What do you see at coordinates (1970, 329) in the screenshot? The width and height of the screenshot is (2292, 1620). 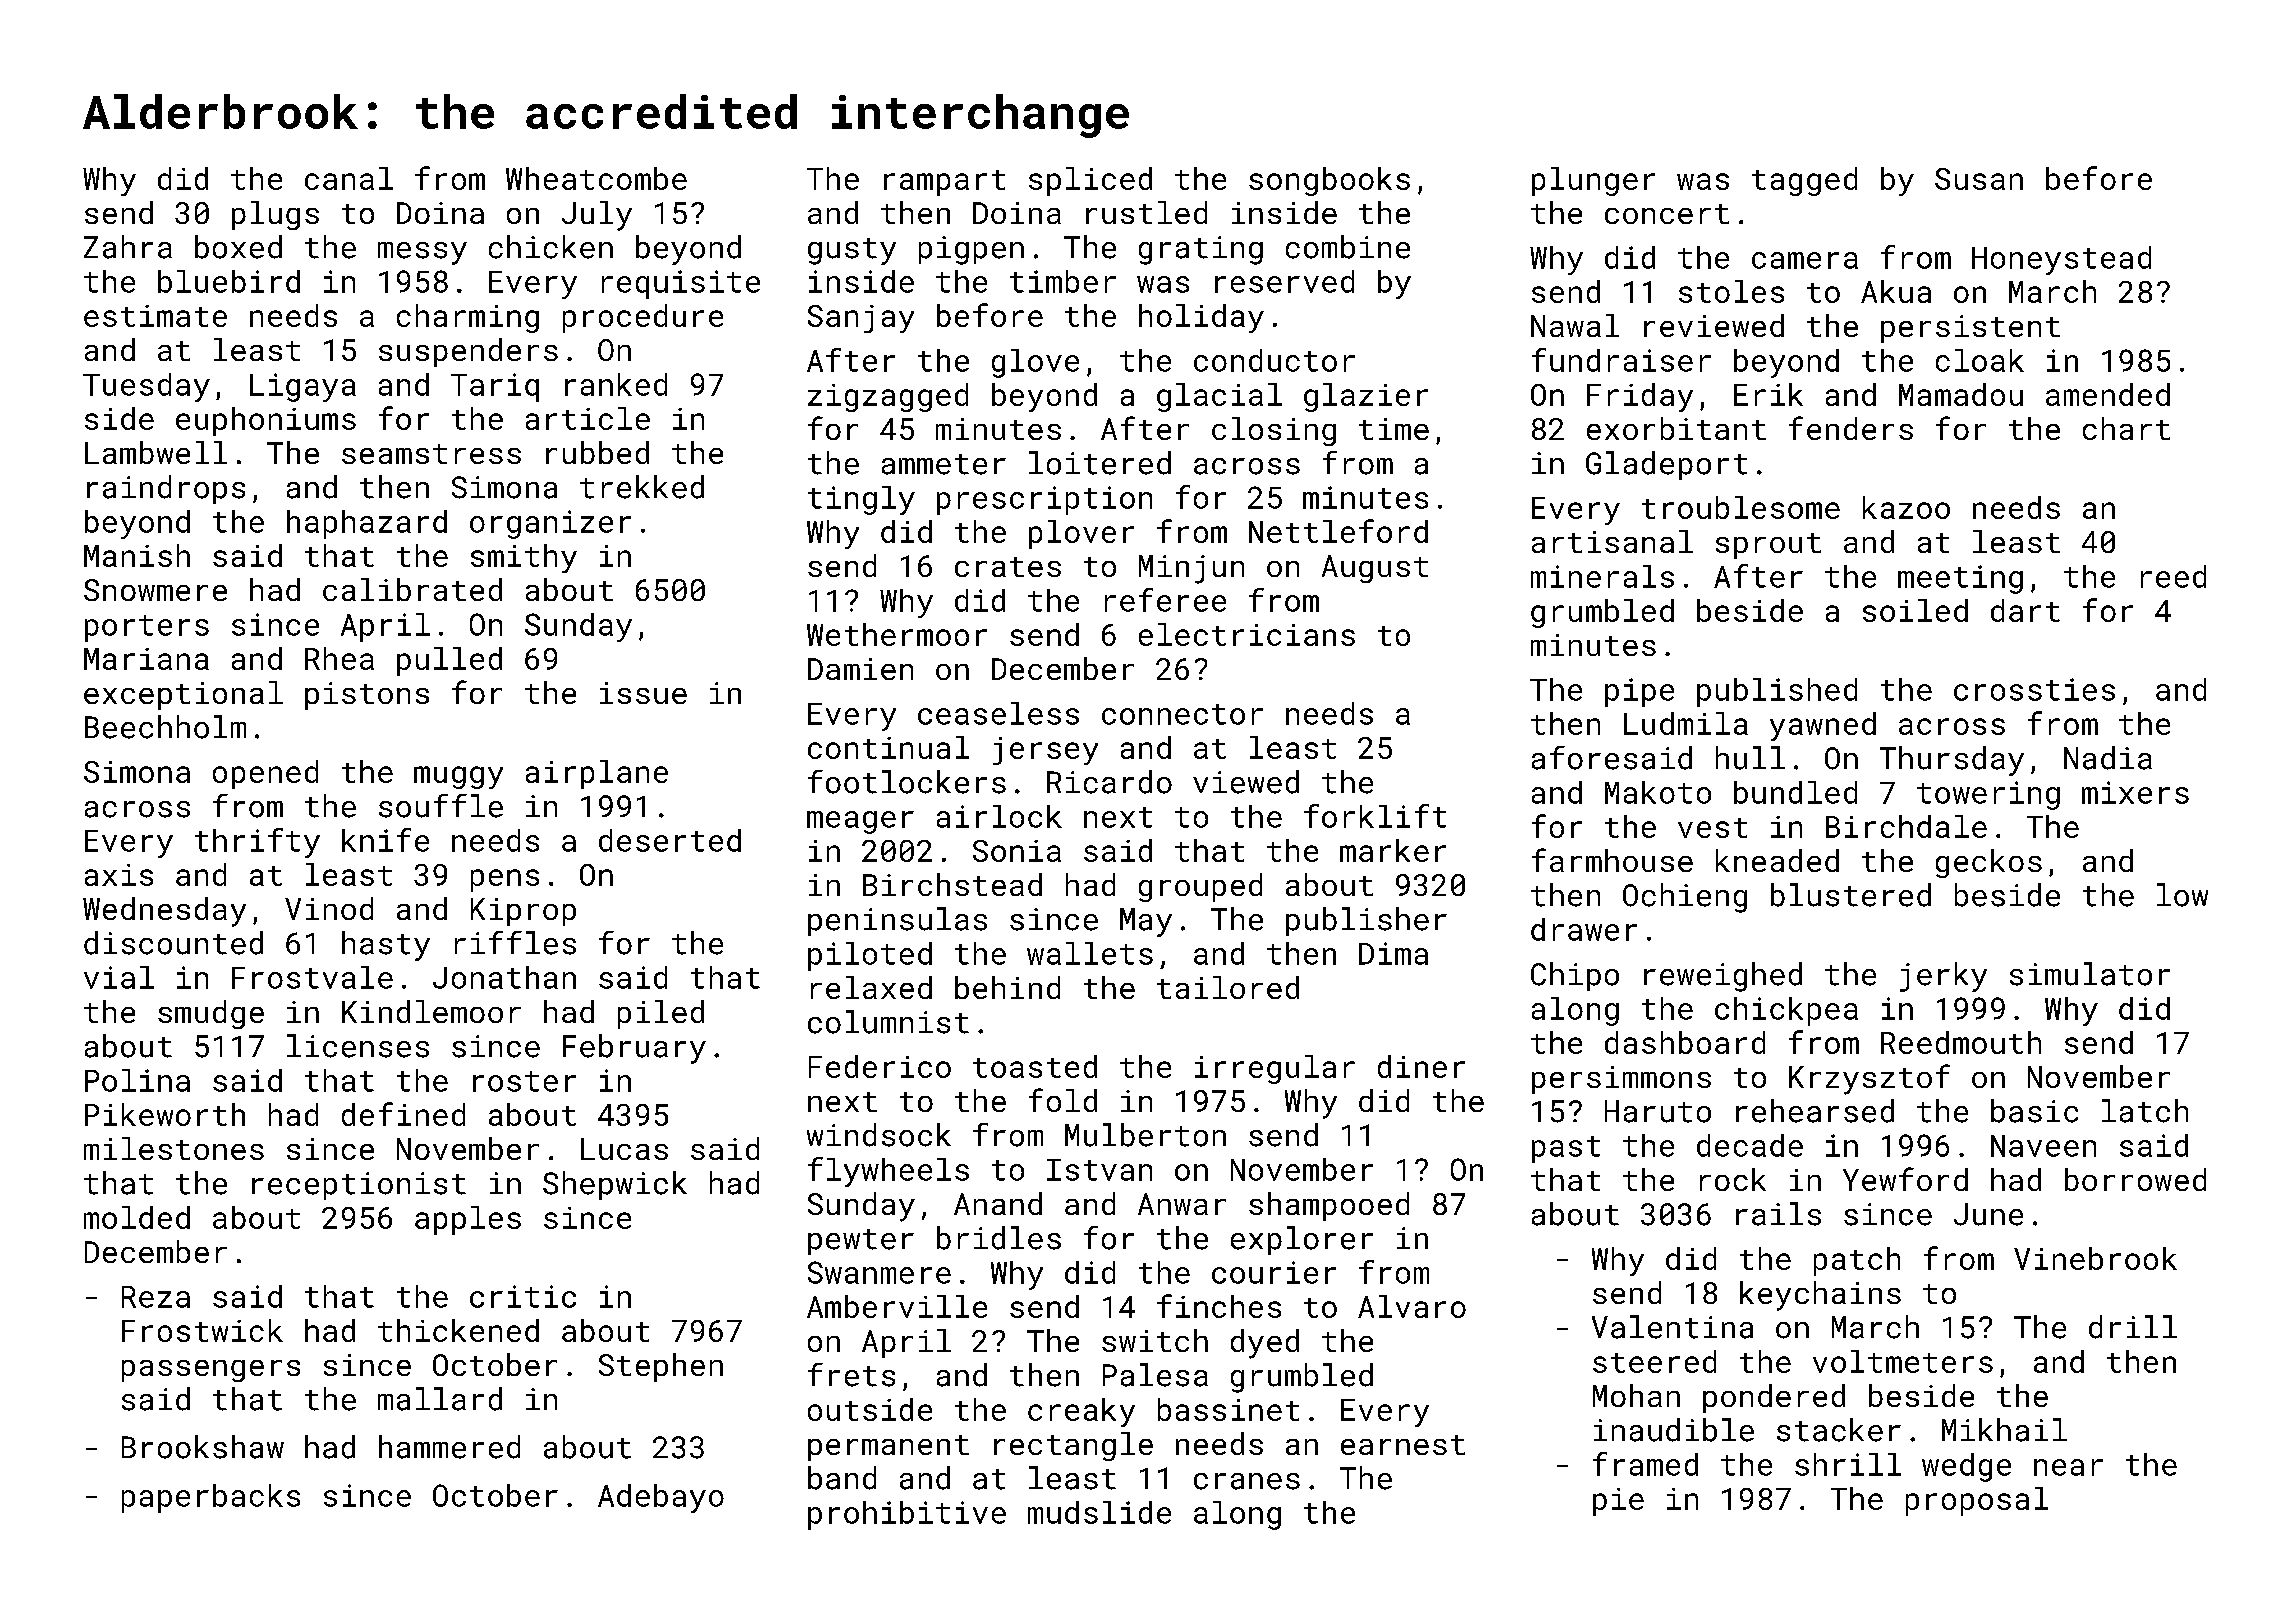 I see `persistent` at bounding box center [1970, 329].
